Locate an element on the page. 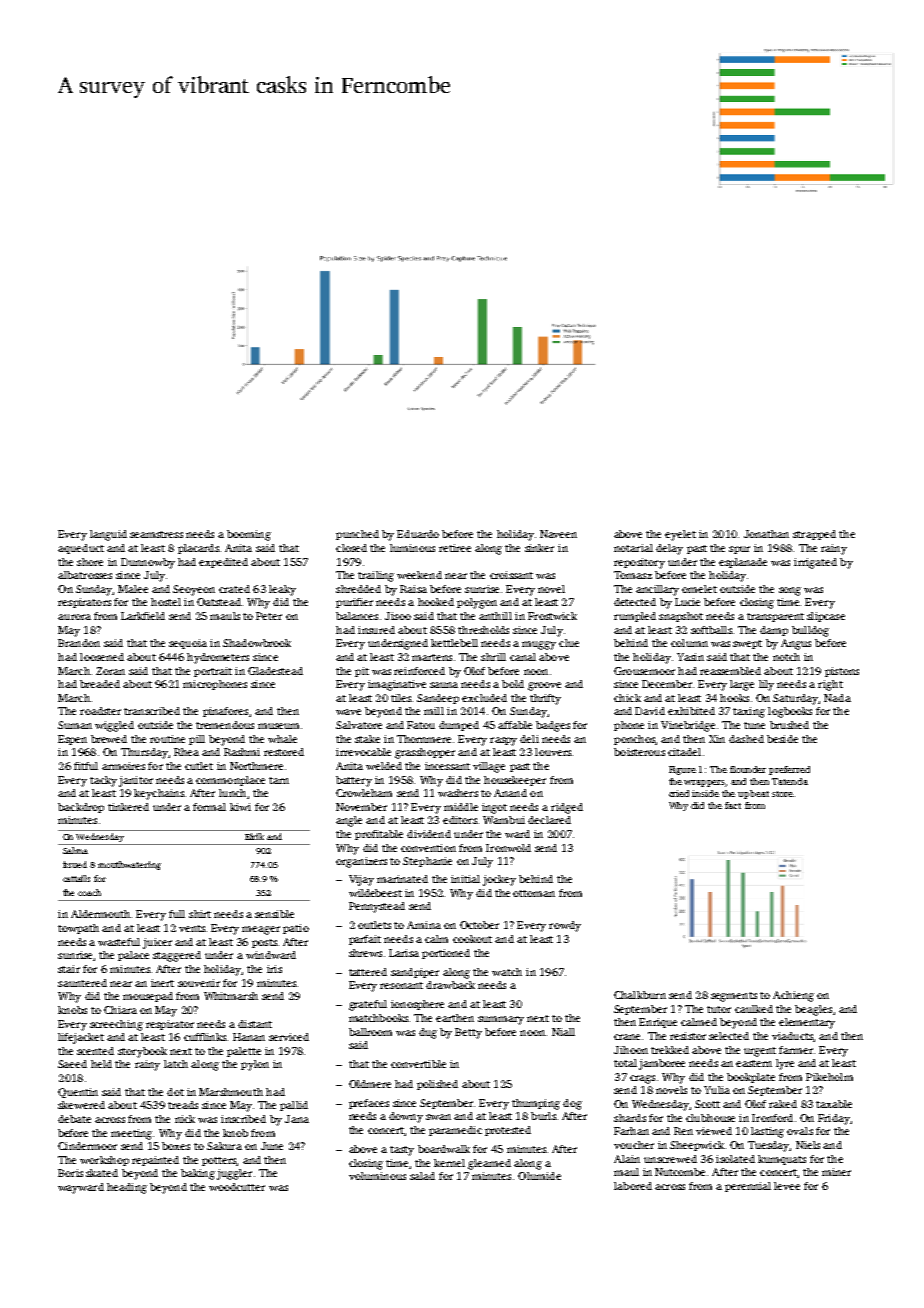 The width and height of the image is (924, 1308). sensible is located at coordinates (274, 914).
